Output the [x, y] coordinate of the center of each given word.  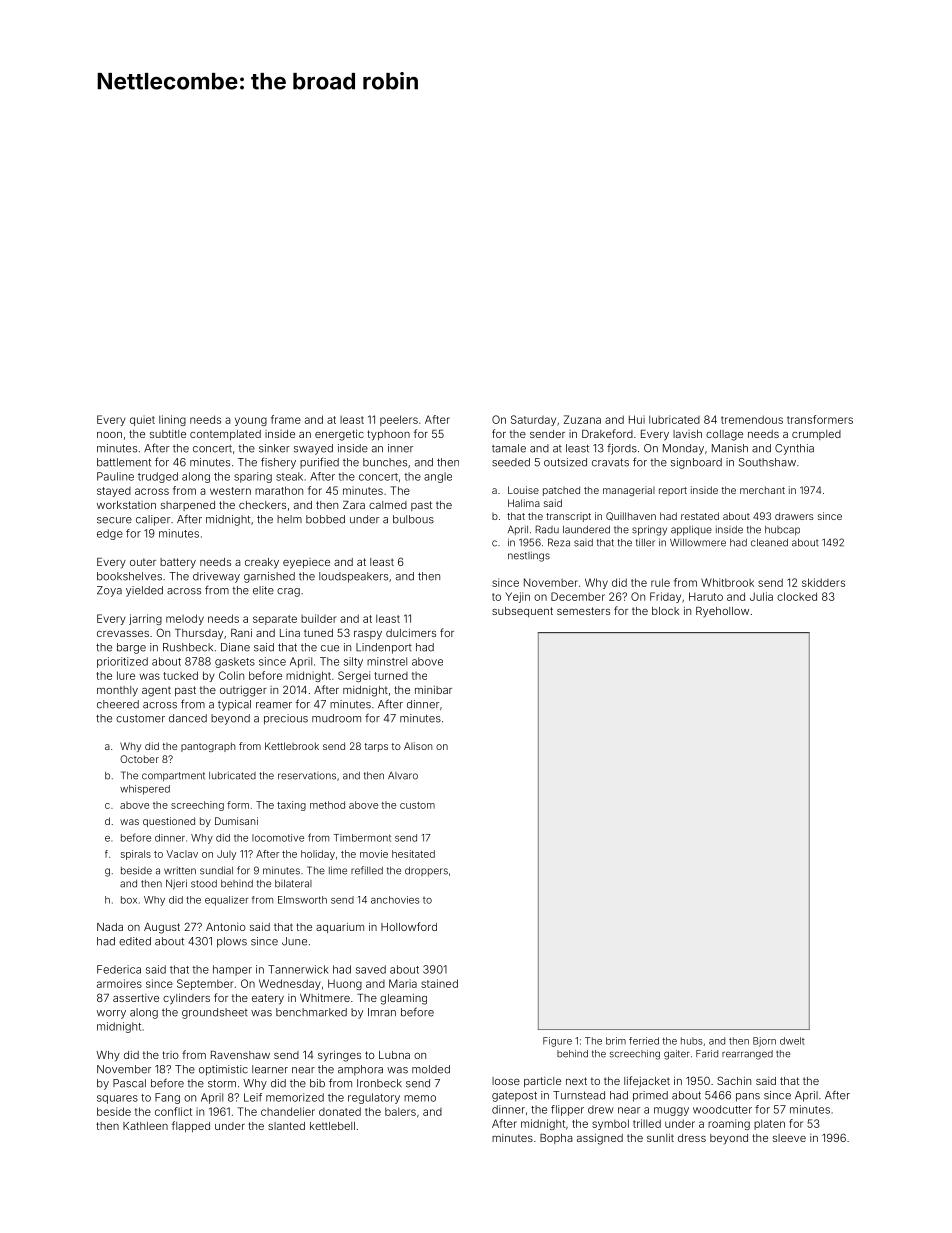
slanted [286, 1126]
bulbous [413, 519]
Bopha [556, 1139]
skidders [823, 582]
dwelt [792, 1041]
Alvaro [403, 776]
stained [439, 983]
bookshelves [129, 576]
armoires [119, 983]
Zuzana [582, 419]
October [139, 759]
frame [286, 419]
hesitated [413, 854]
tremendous [752, 419]
